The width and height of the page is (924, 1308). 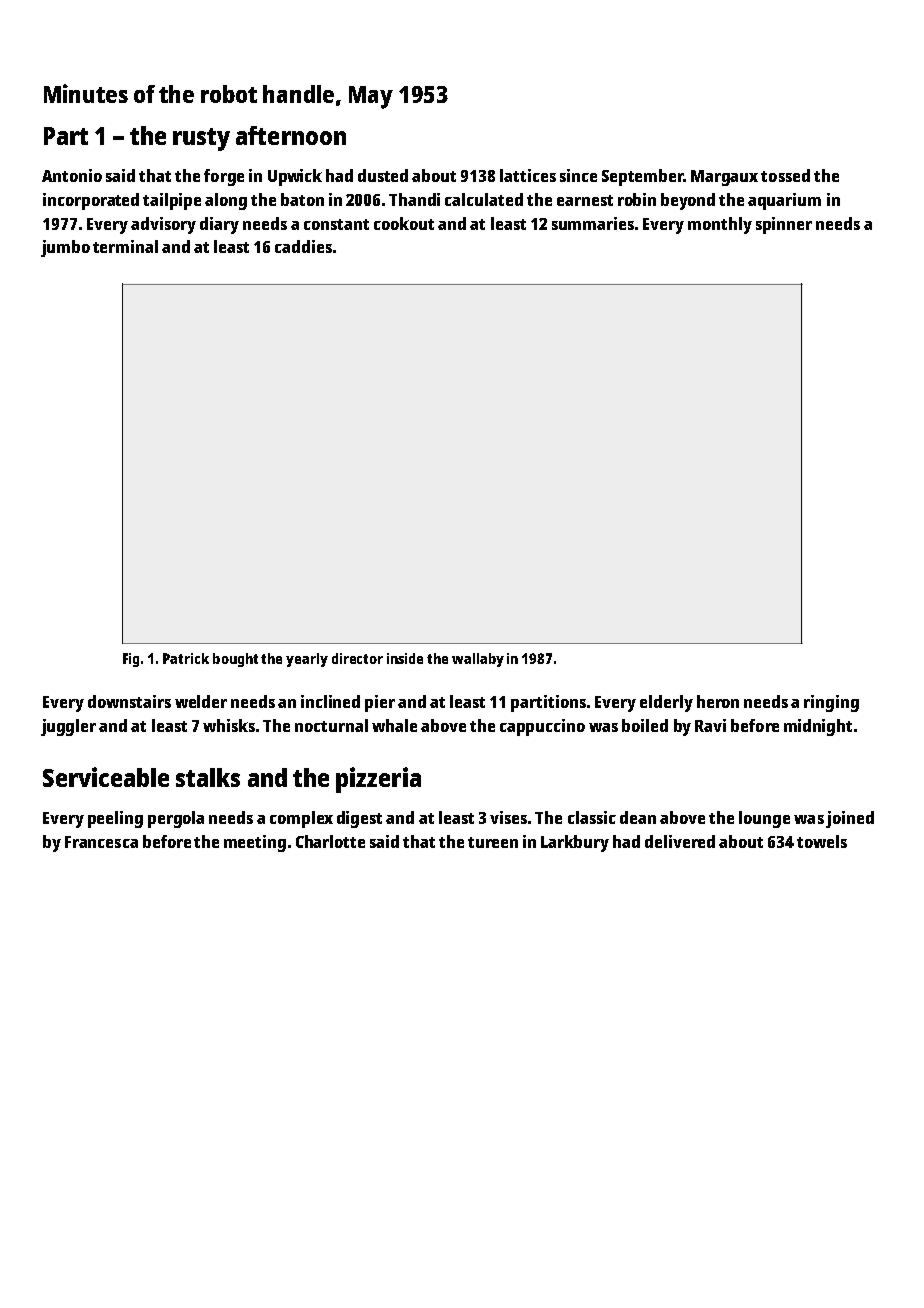 What do you see at coordinates (65, 248) in the page?
I see `jumbo` at bounding box center [65, 248].
